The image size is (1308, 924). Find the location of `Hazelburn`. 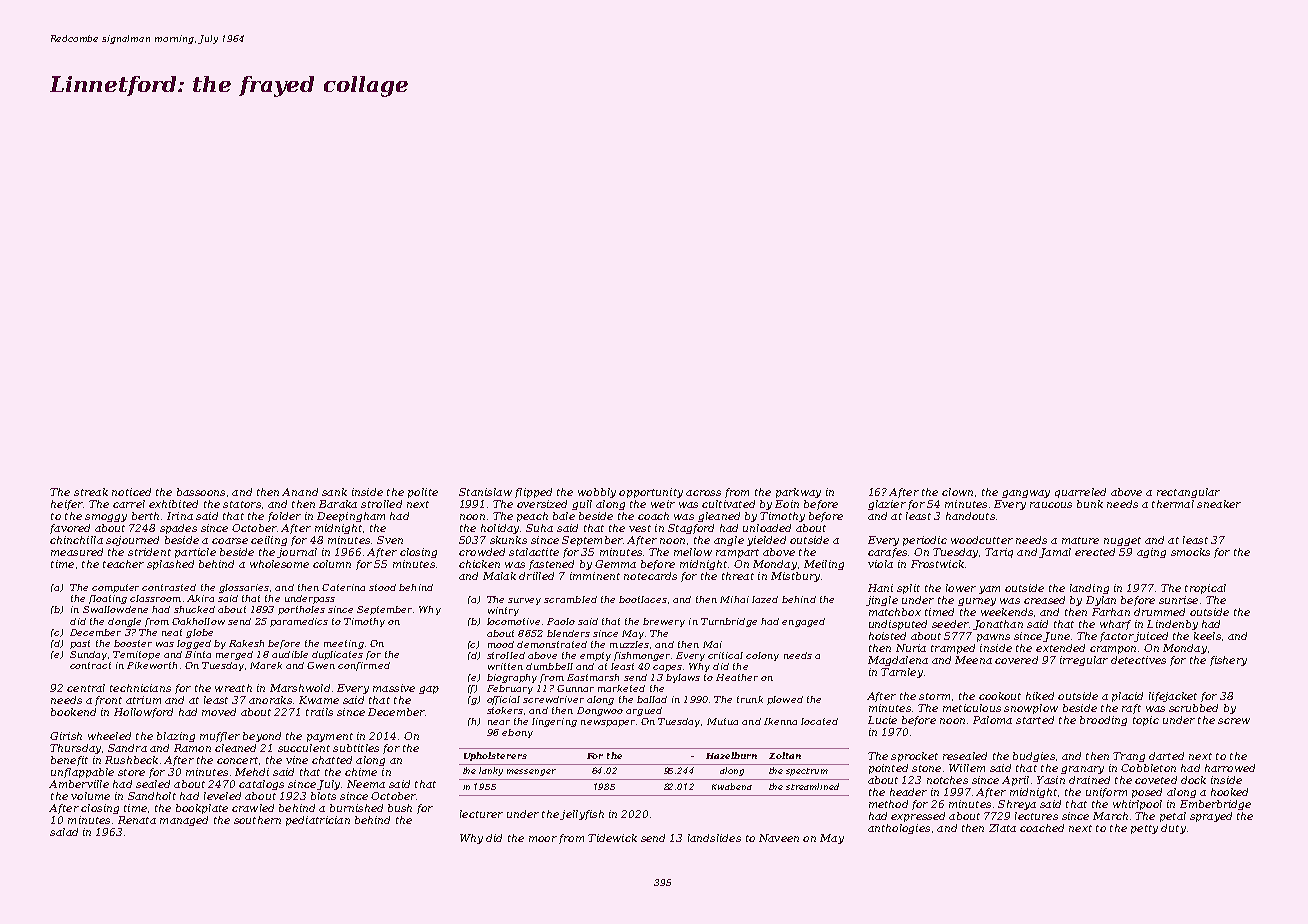

Hazelburn is located at coordinates (731, 755).
